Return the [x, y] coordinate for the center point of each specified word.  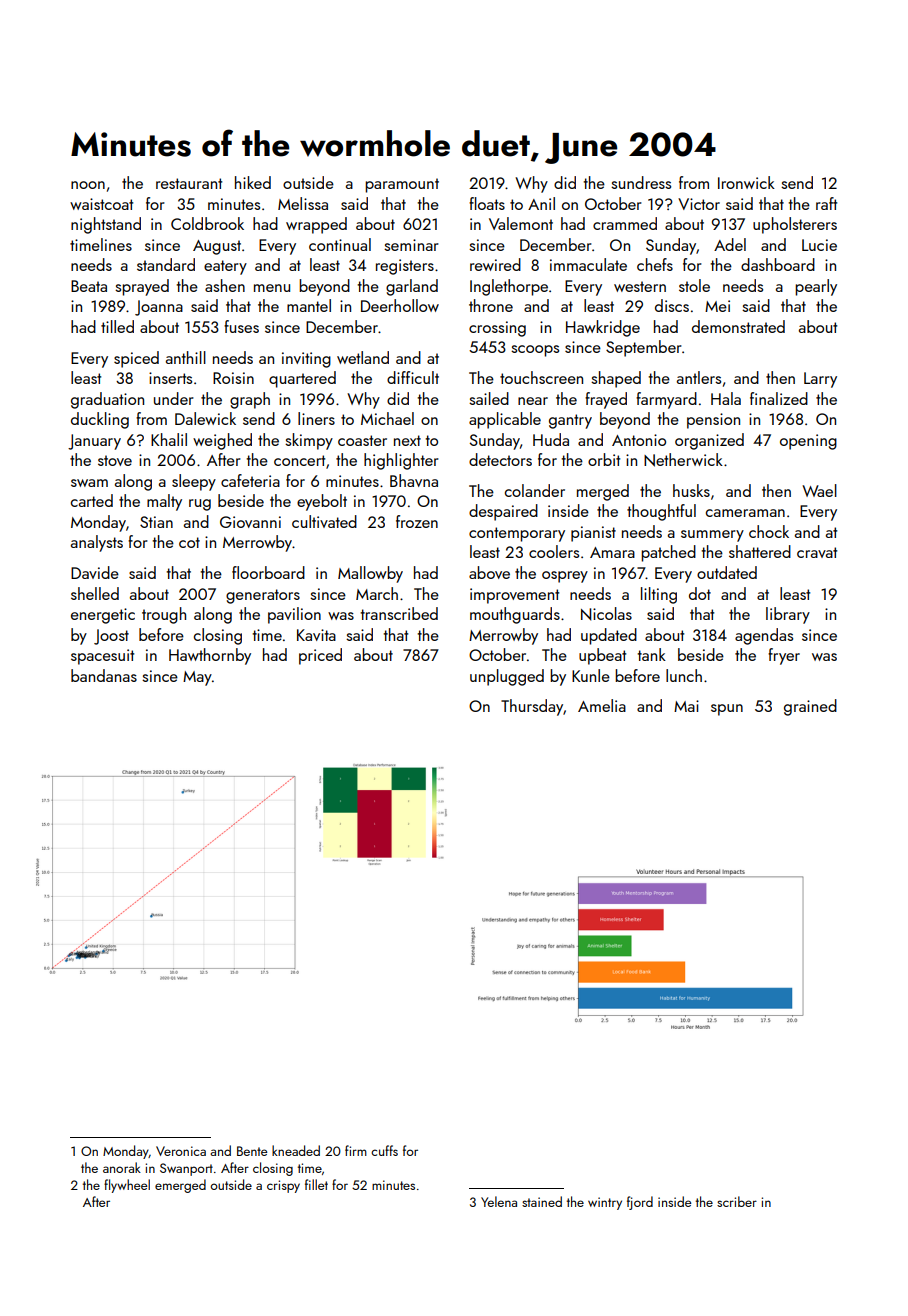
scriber [737, 1201]
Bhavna [414, 480]
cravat [817, 552]
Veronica [181, 1151]
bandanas [104, 675]
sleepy [194, 482]
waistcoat [101, 204]
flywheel [127, 1186]
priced [320, 656]
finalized [779, 398]
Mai [686, 706]
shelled [95, 593]
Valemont [521, 223]
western [640, 286]
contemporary [517, 534]
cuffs [384, 1150]
